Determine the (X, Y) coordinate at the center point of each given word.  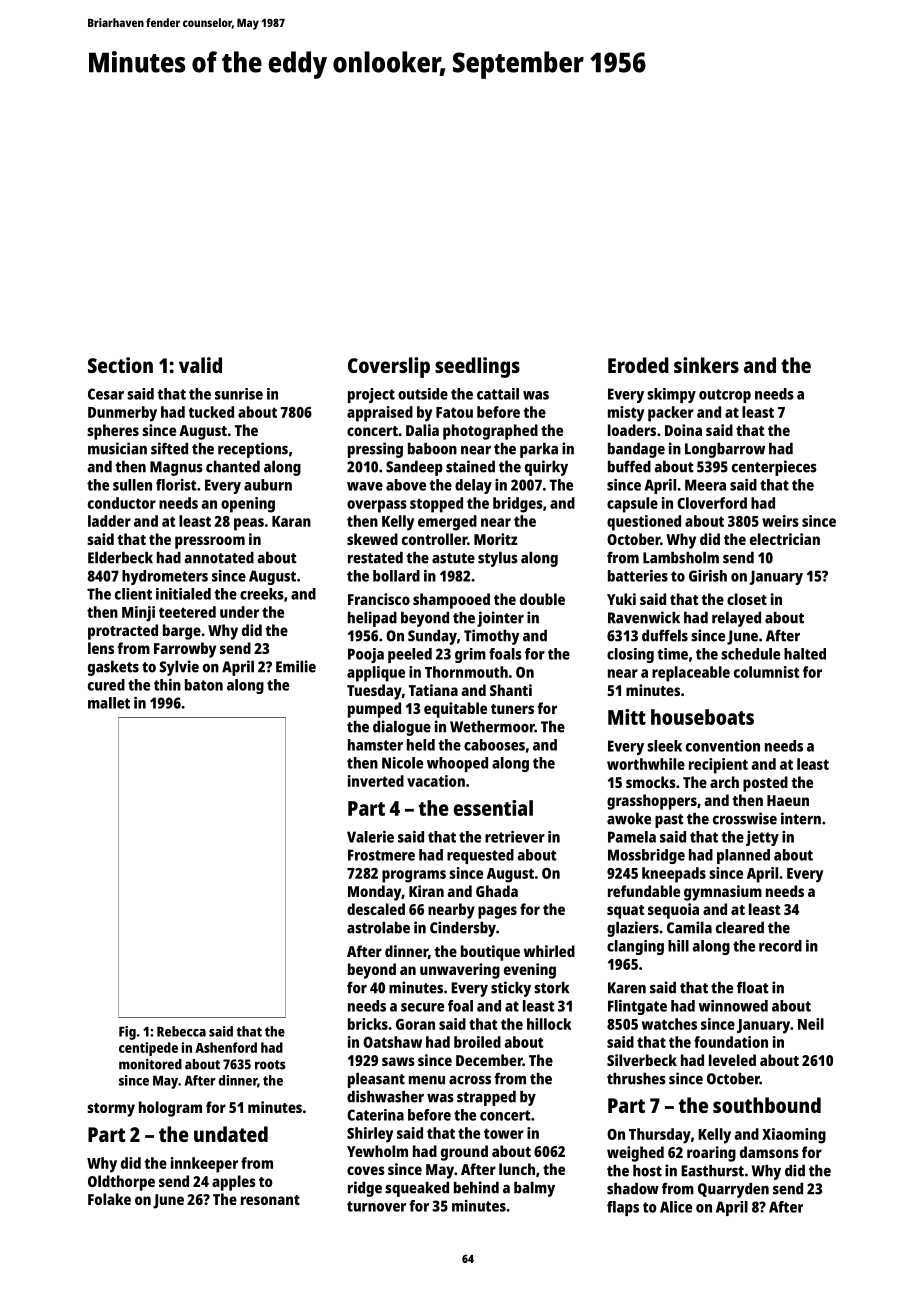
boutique (490, 953)
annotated (219, 557)
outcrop (725, 396)
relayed (736, 619)
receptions (253, 450)
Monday (375, 893)
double (542, 599)
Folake (109, 1199)
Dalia (422, 430)
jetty (762, 838)
